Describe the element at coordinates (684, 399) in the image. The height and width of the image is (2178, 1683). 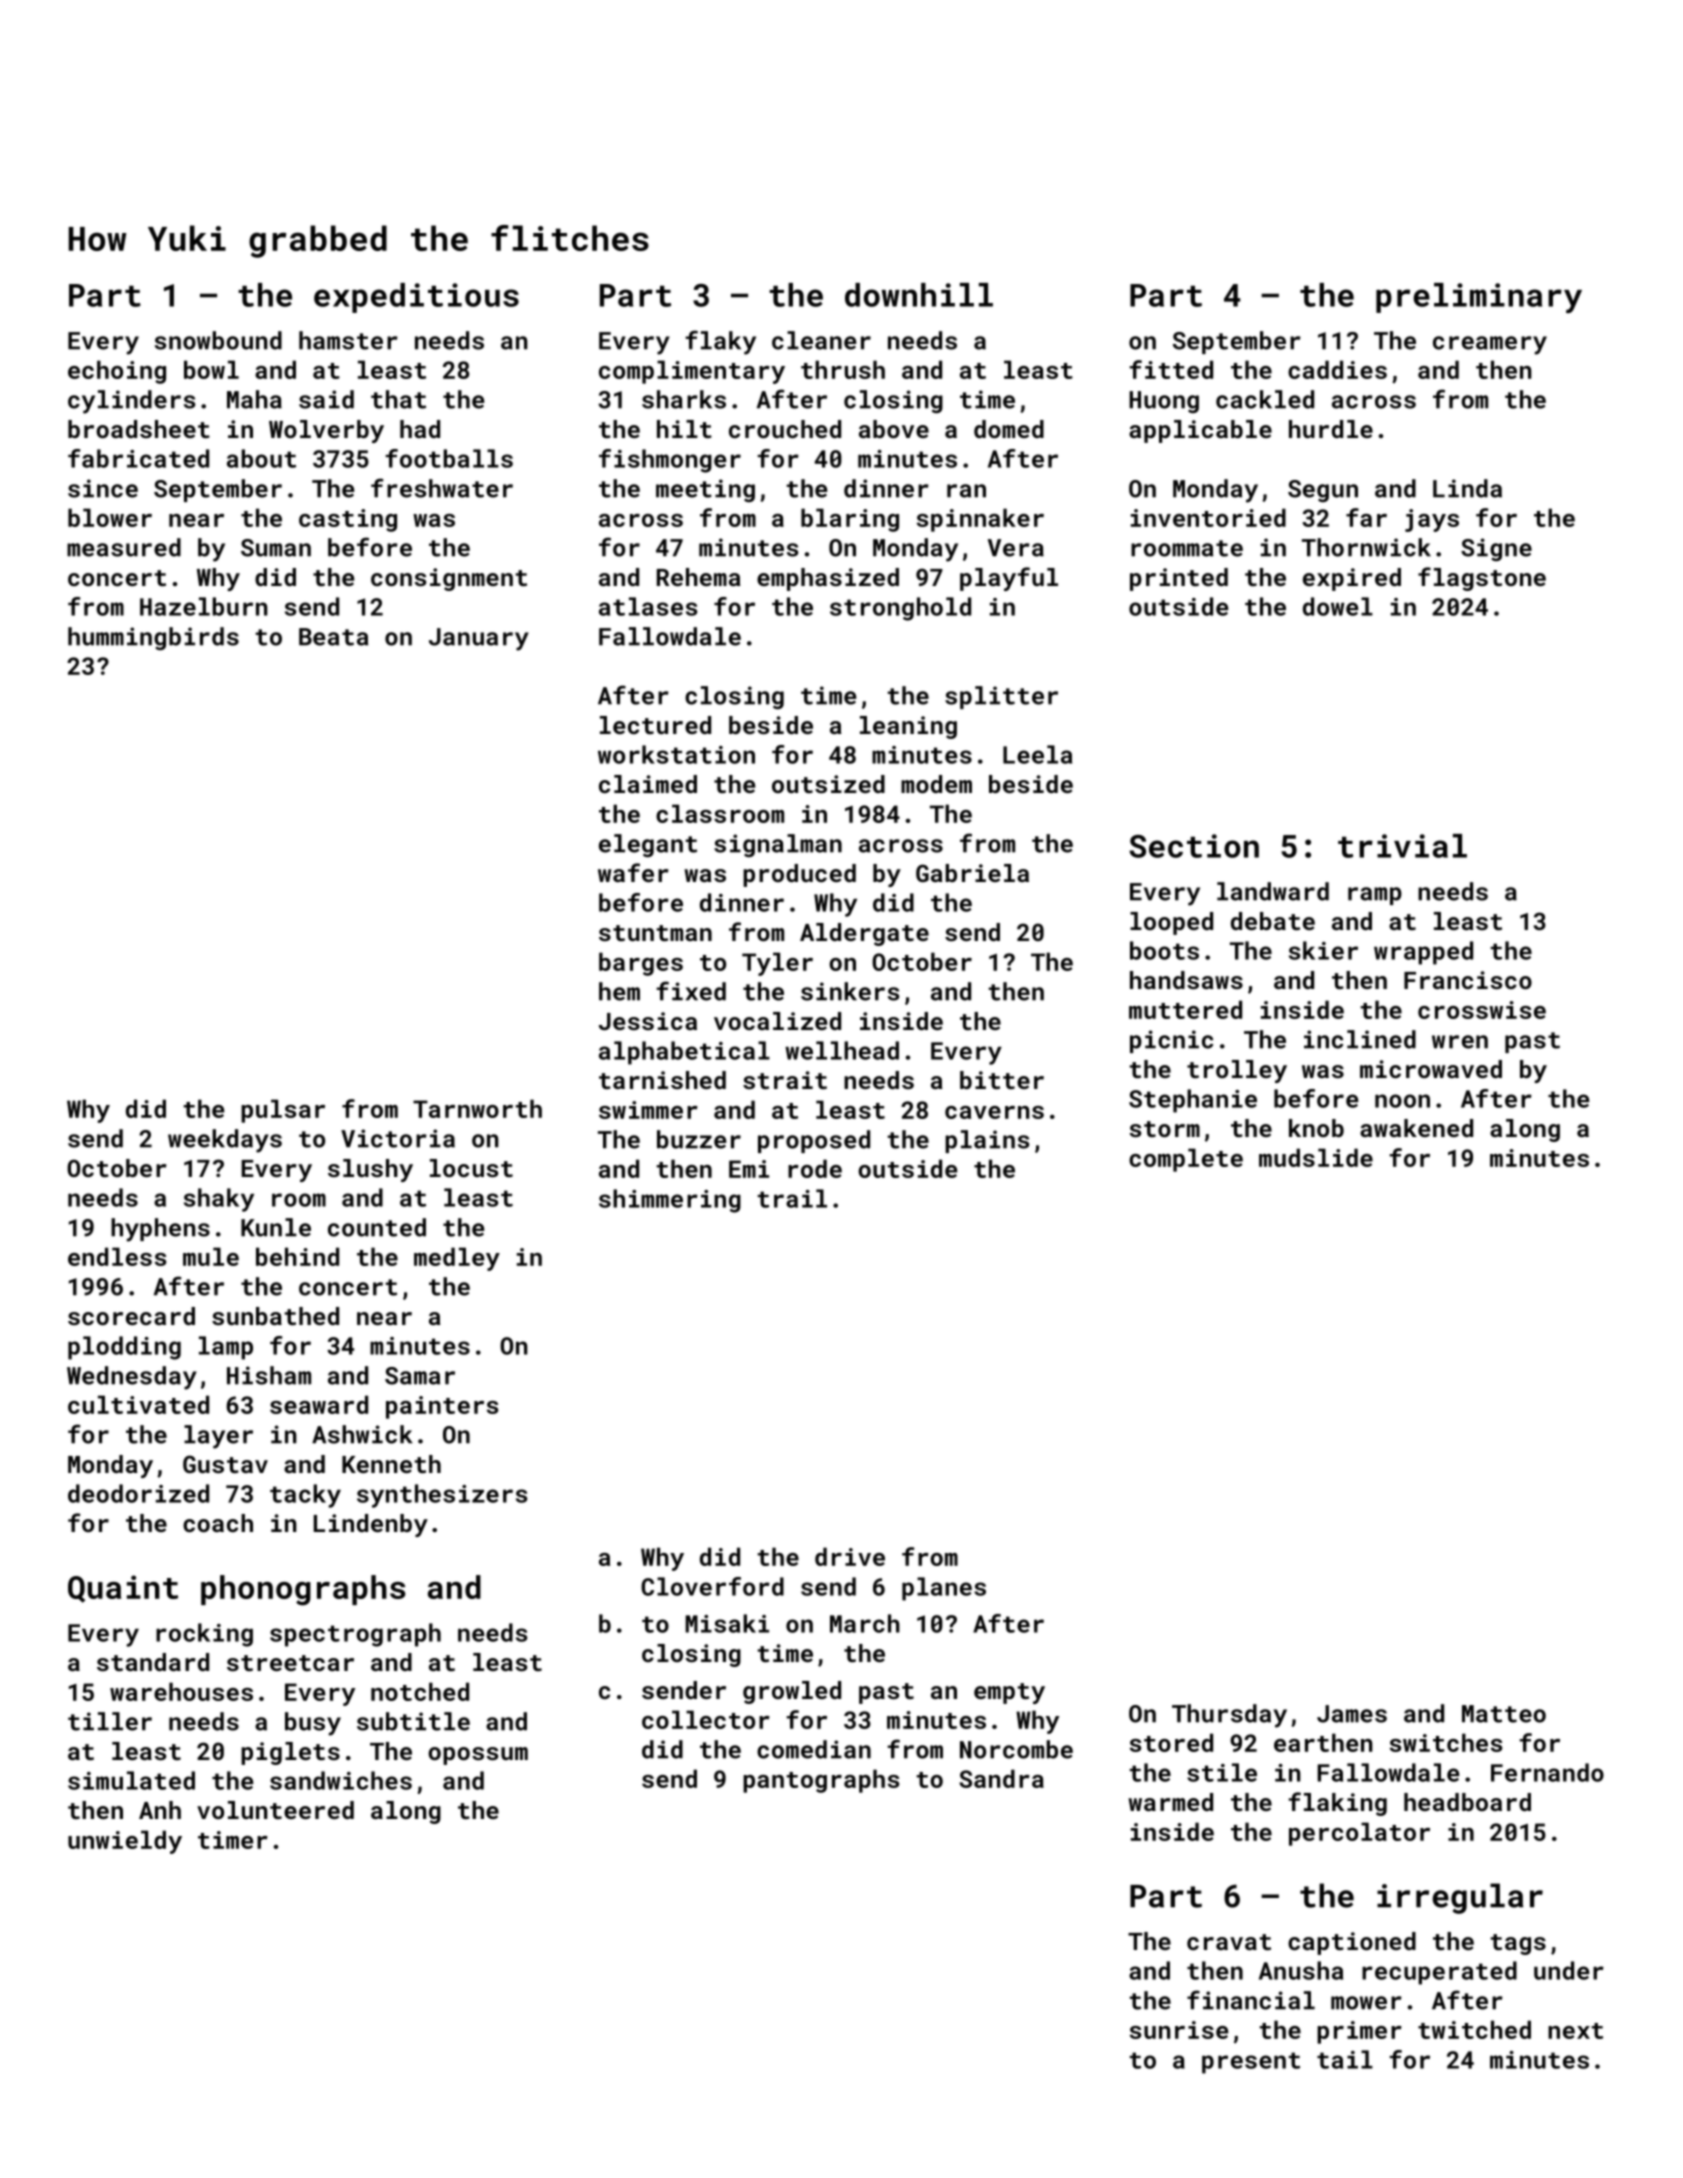
I see `sharks` at that location.
